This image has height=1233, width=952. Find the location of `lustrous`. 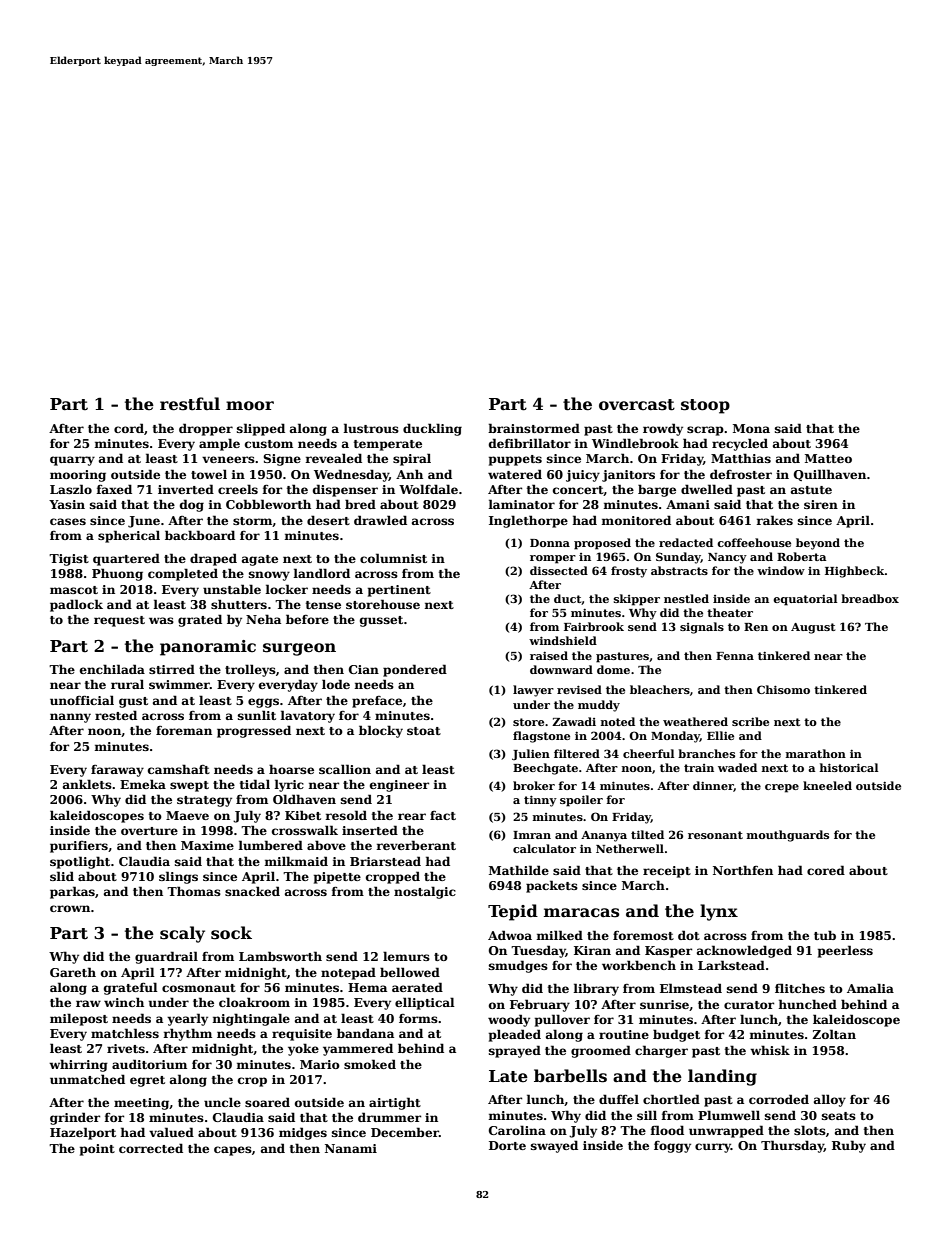

lustrous is located at coordinates (371, 428).
